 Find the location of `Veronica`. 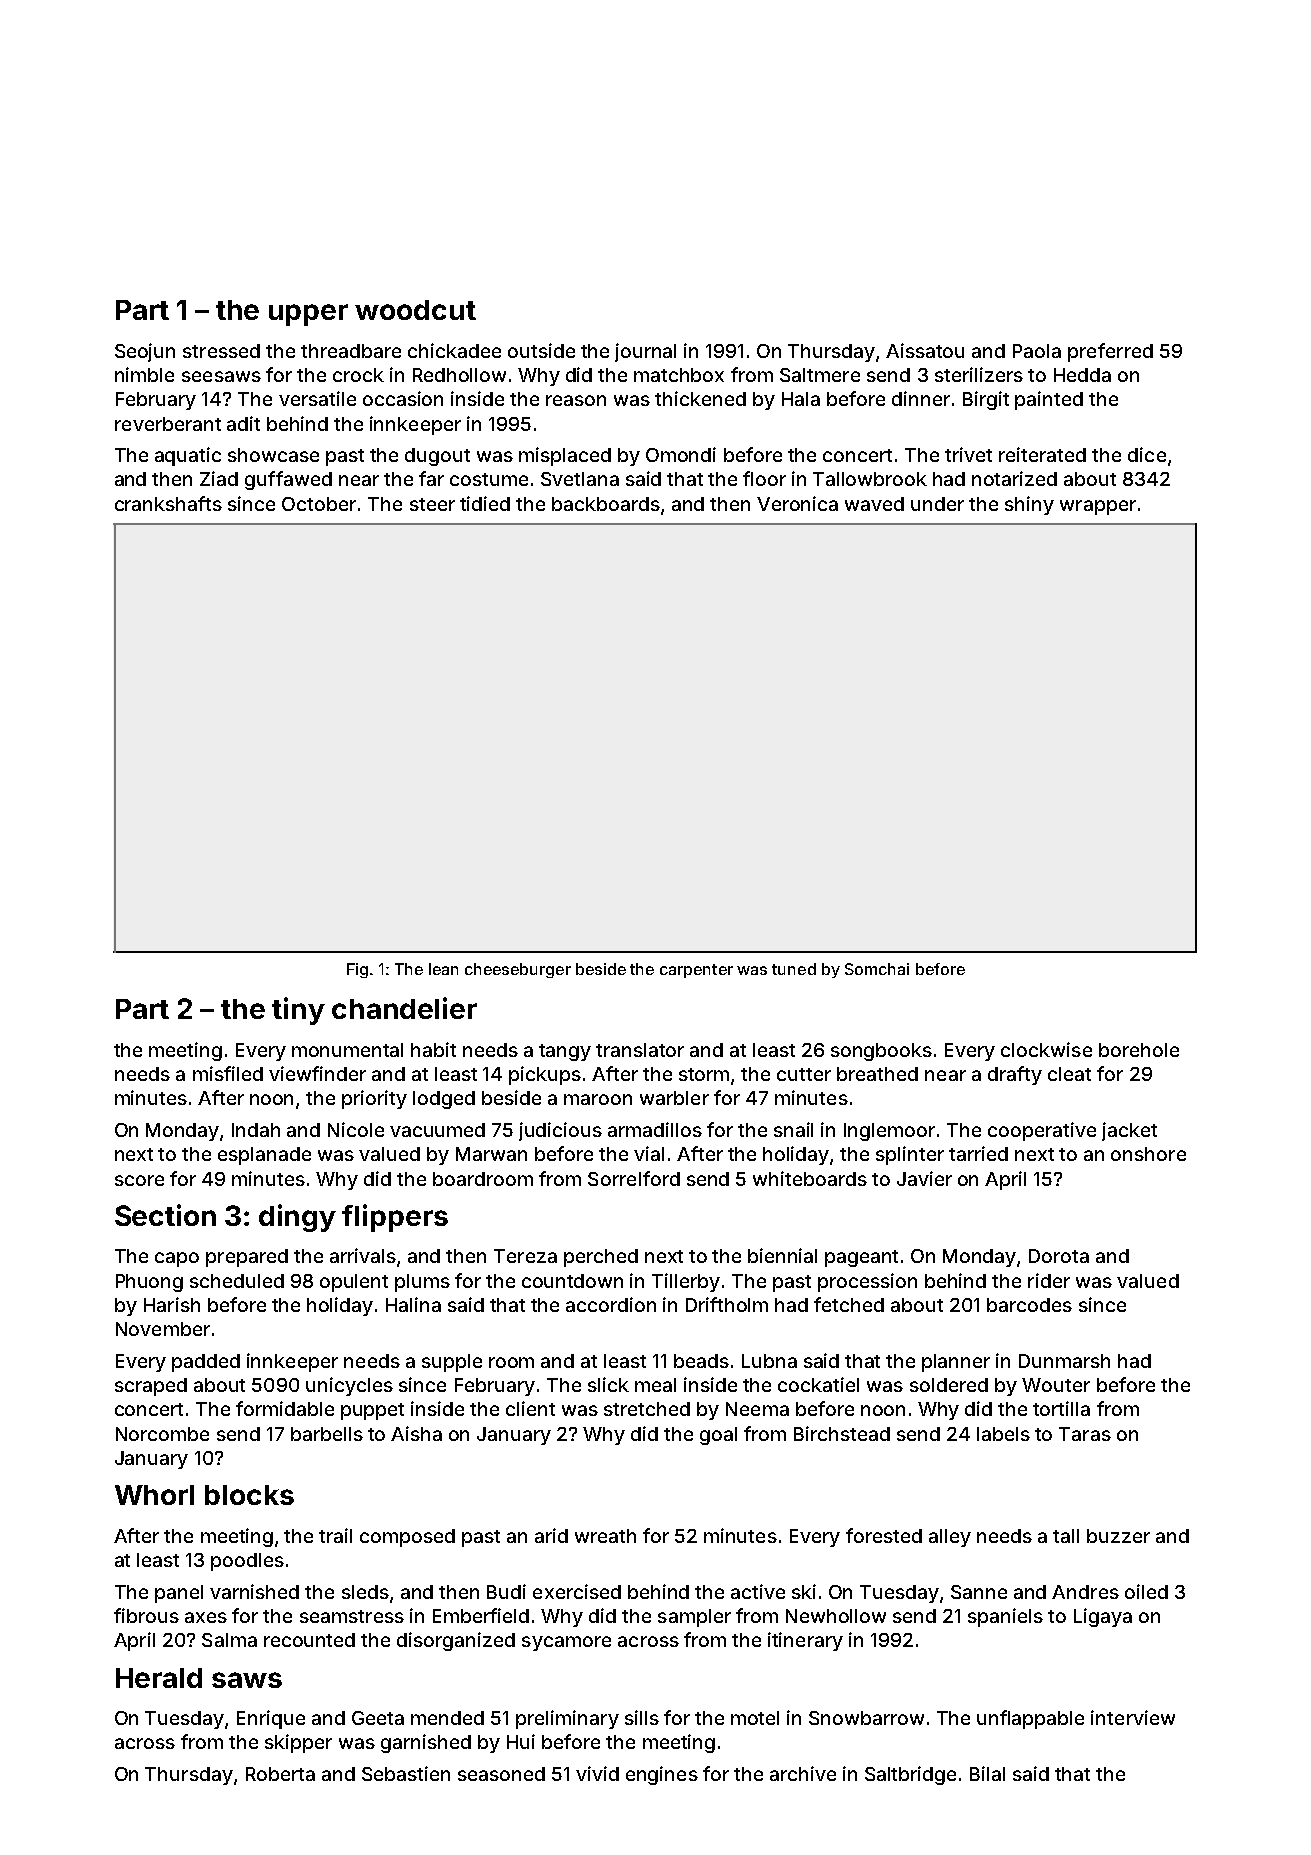

Veronica is located at coordinates (797, 503).
